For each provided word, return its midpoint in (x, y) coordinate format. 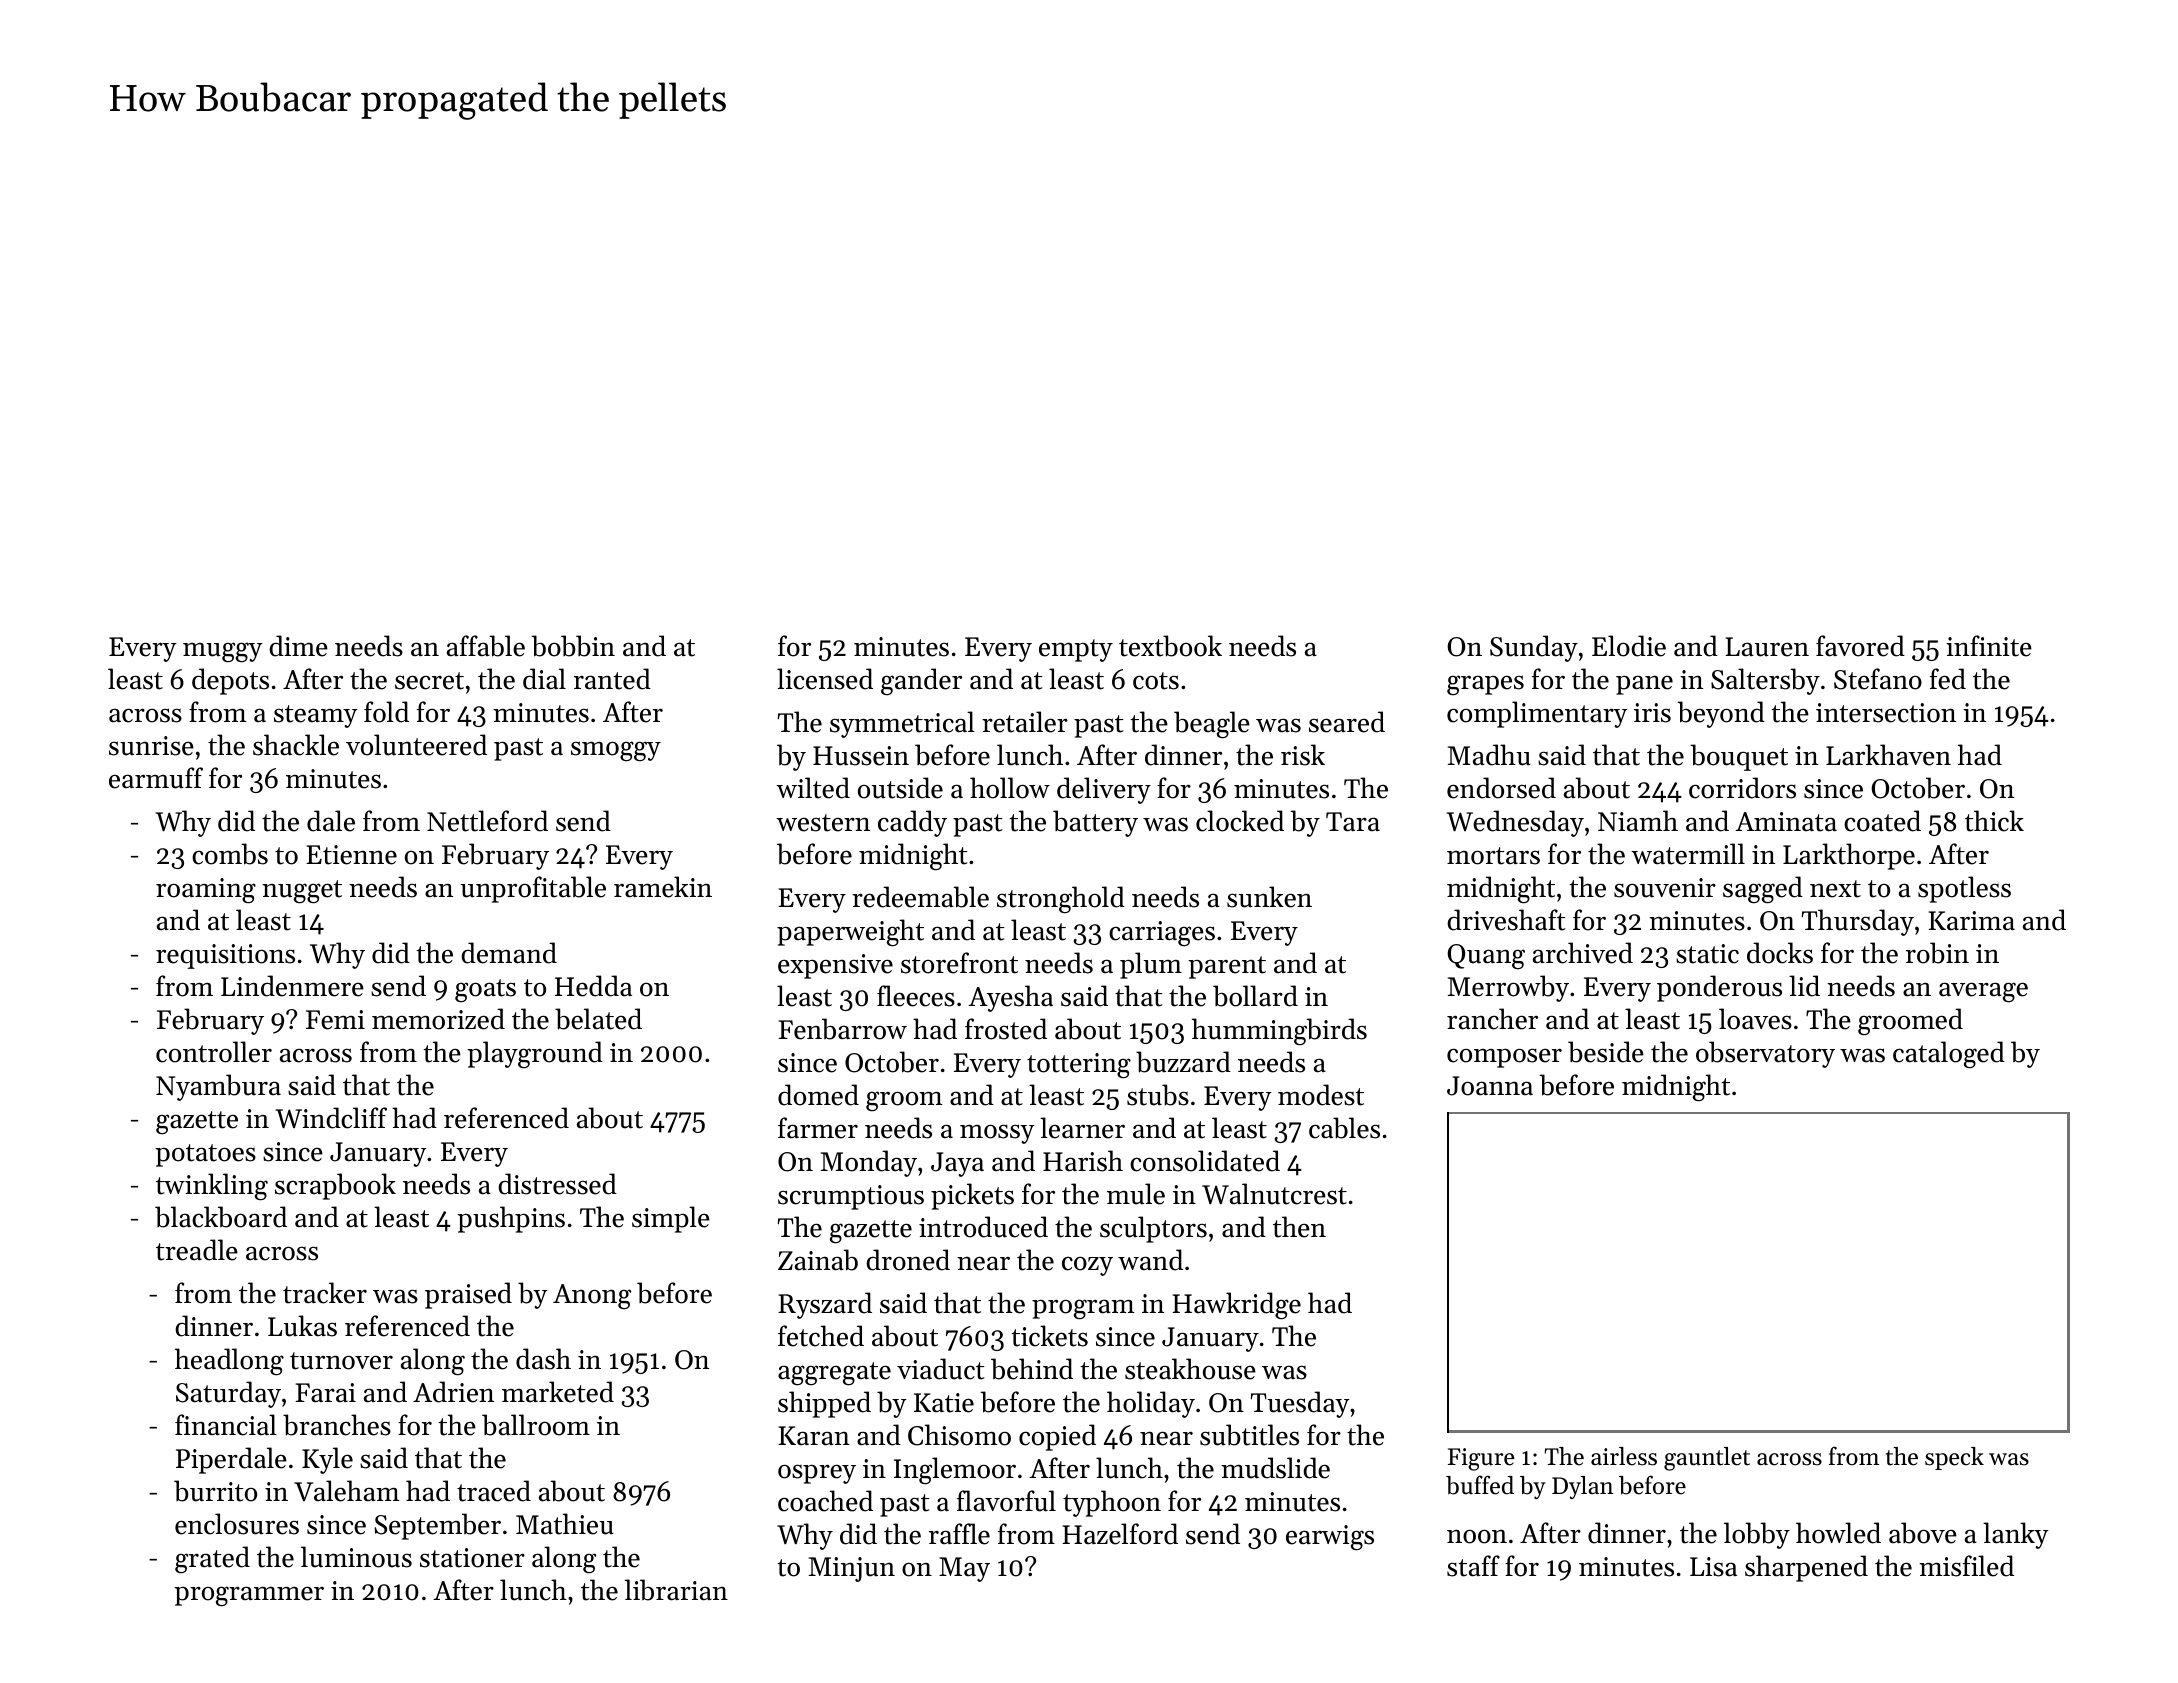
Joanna (1490, 1086)
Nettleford (487, 821)
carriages (1162, 933)
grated (212, 1559)
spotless (1964, 889)
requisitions (225, 956)
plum (1151, 965)
